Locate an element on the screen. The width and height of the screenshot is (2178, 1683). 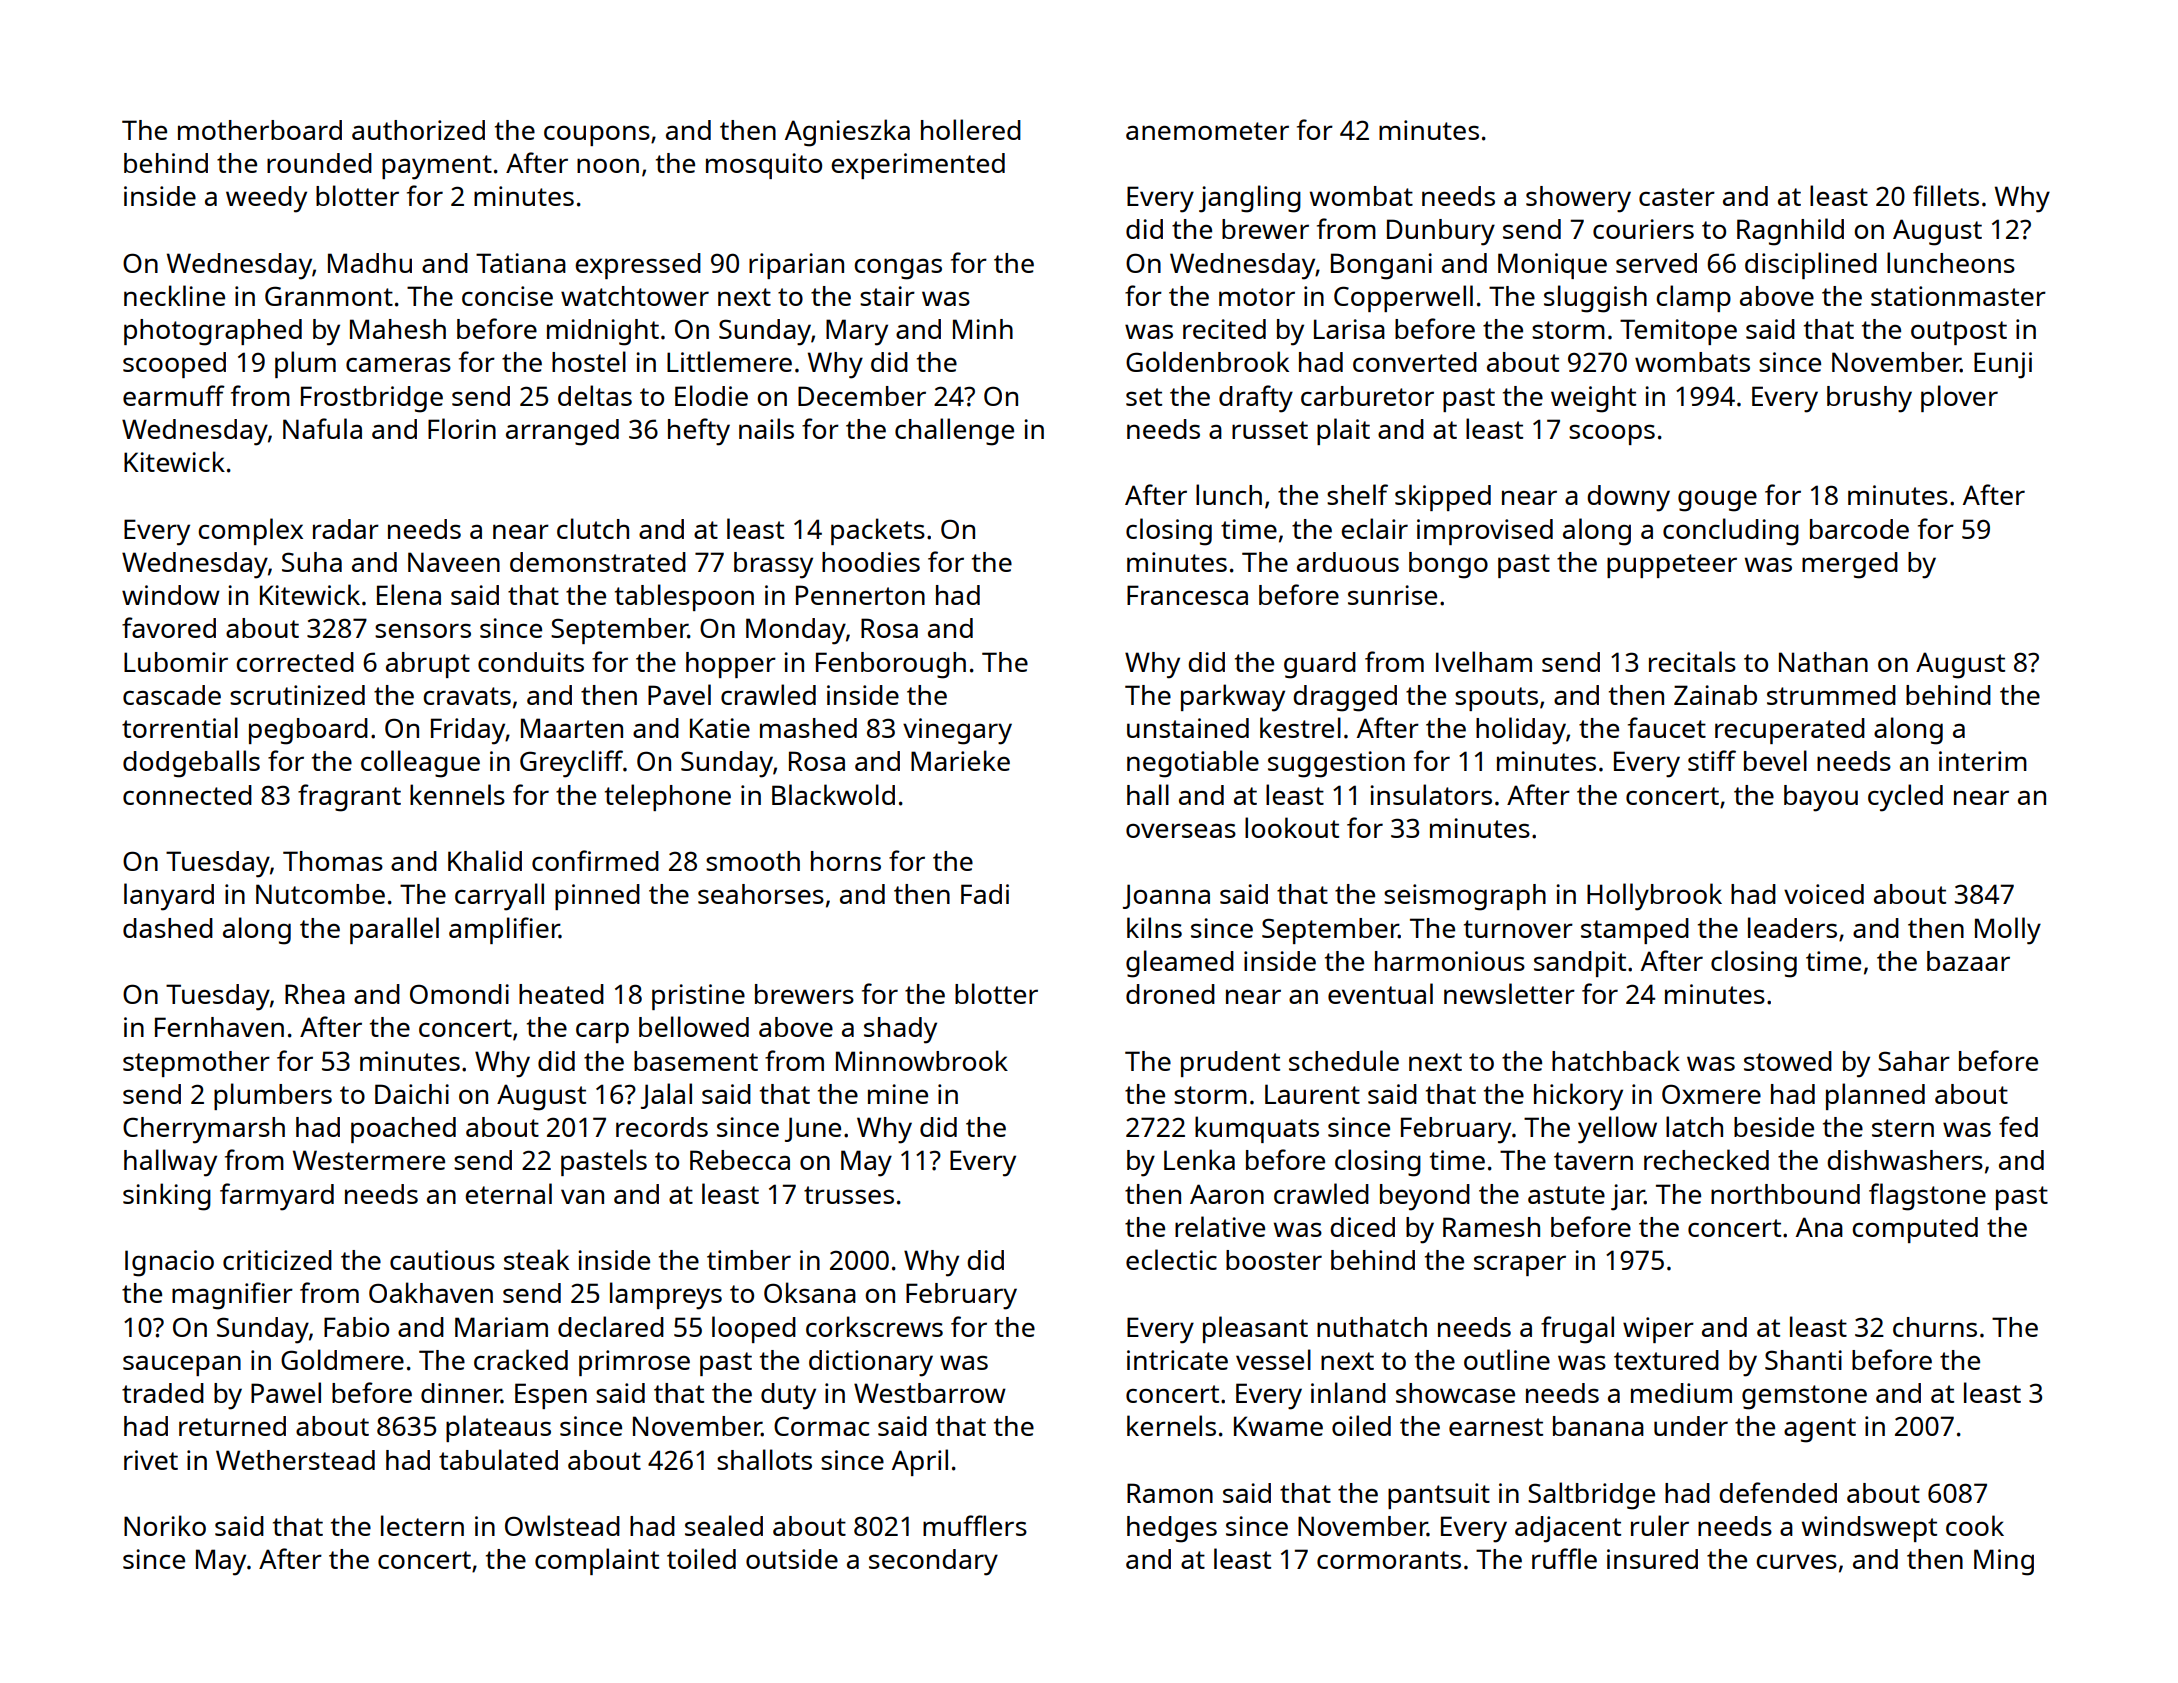
stowed is located at coordinates (1788, 1061).
